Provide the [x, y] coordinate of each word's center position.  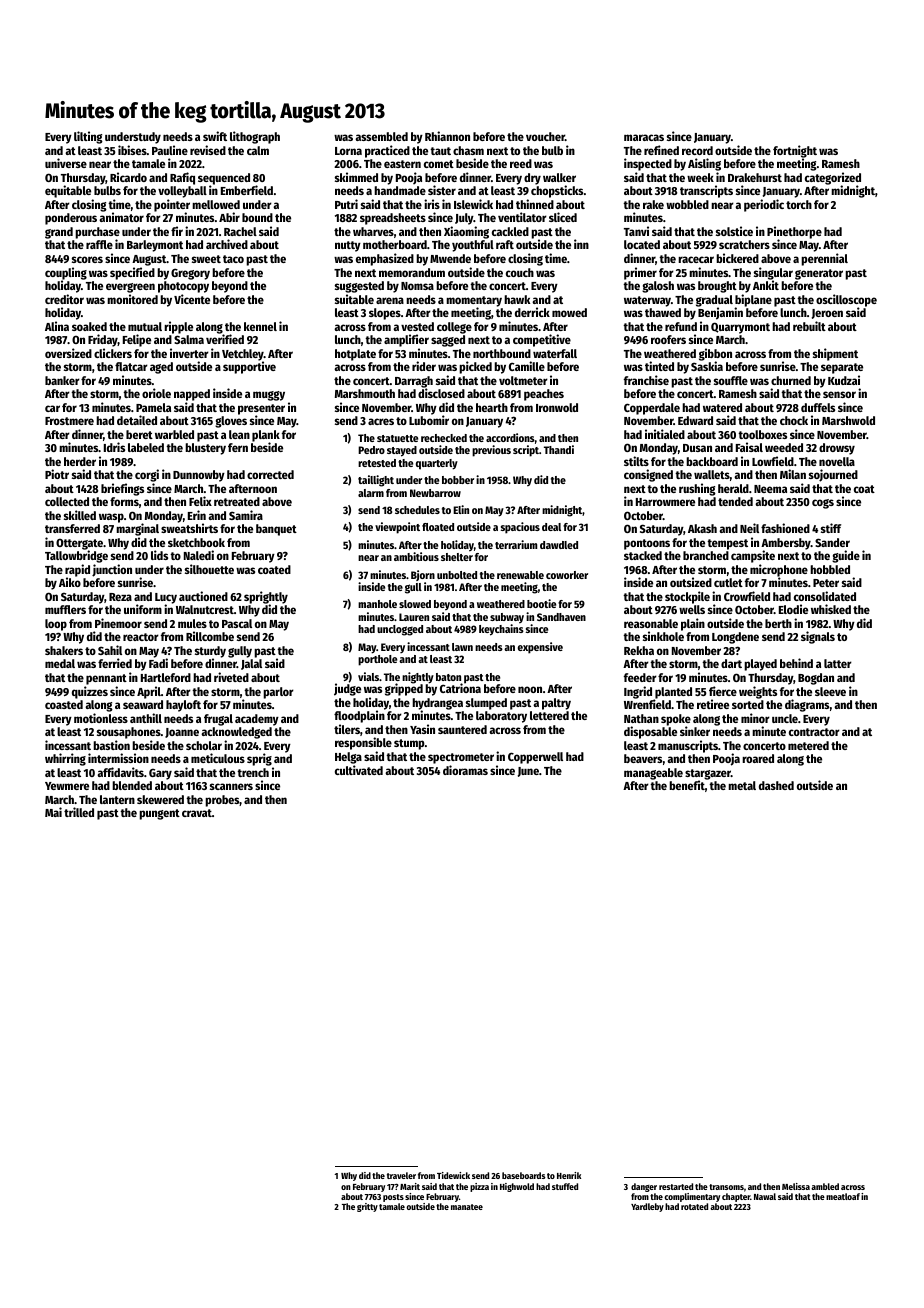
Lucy [166, 599]
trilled [79, 812]
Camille [527, 366]
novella [837, 461]
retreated [237, 501]
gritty [367, 1207]
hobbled [830, 569]
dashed [776, 785]
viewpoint [397, 528]
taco [233, 259]
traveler [401, 1175]
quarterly [437, 464]
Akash [702, 528]
